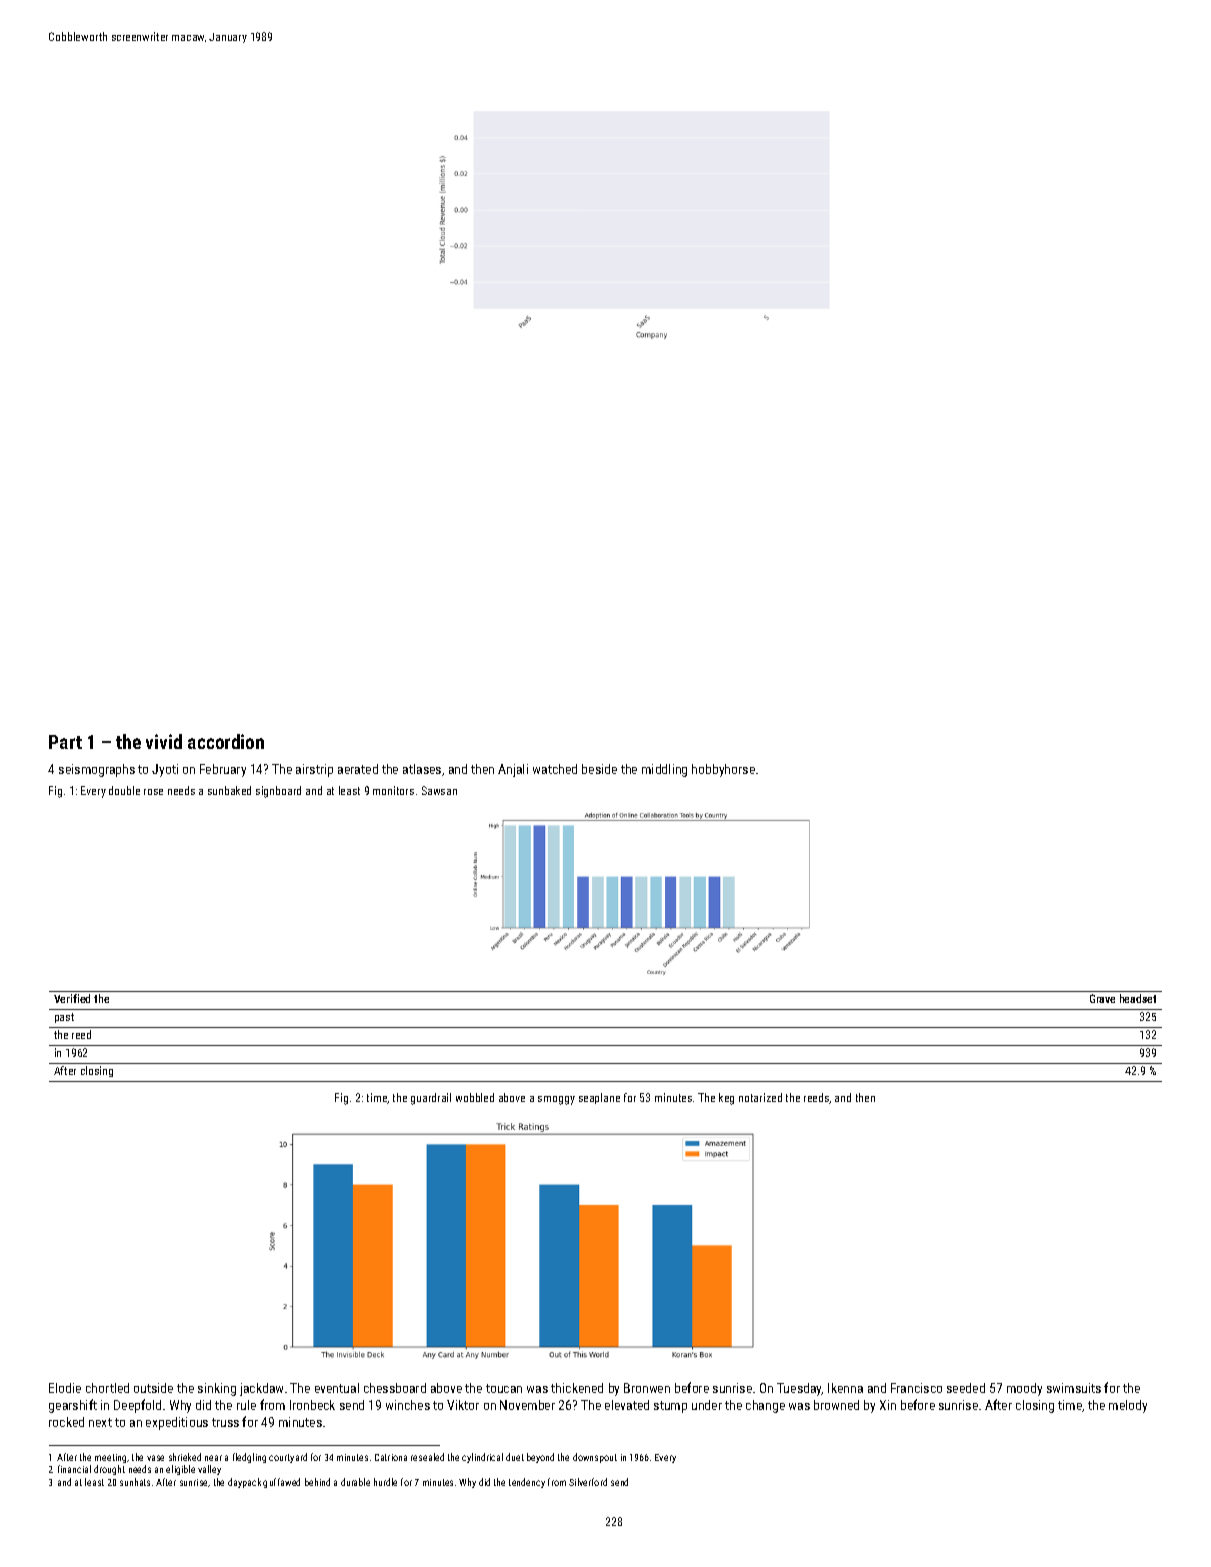 The width and height of the screenshot is (1211, 1567). What do you see at coordinates (588, 1482) in the screenshot?
I see `Silverford` at bounding box center [588, 1482].
